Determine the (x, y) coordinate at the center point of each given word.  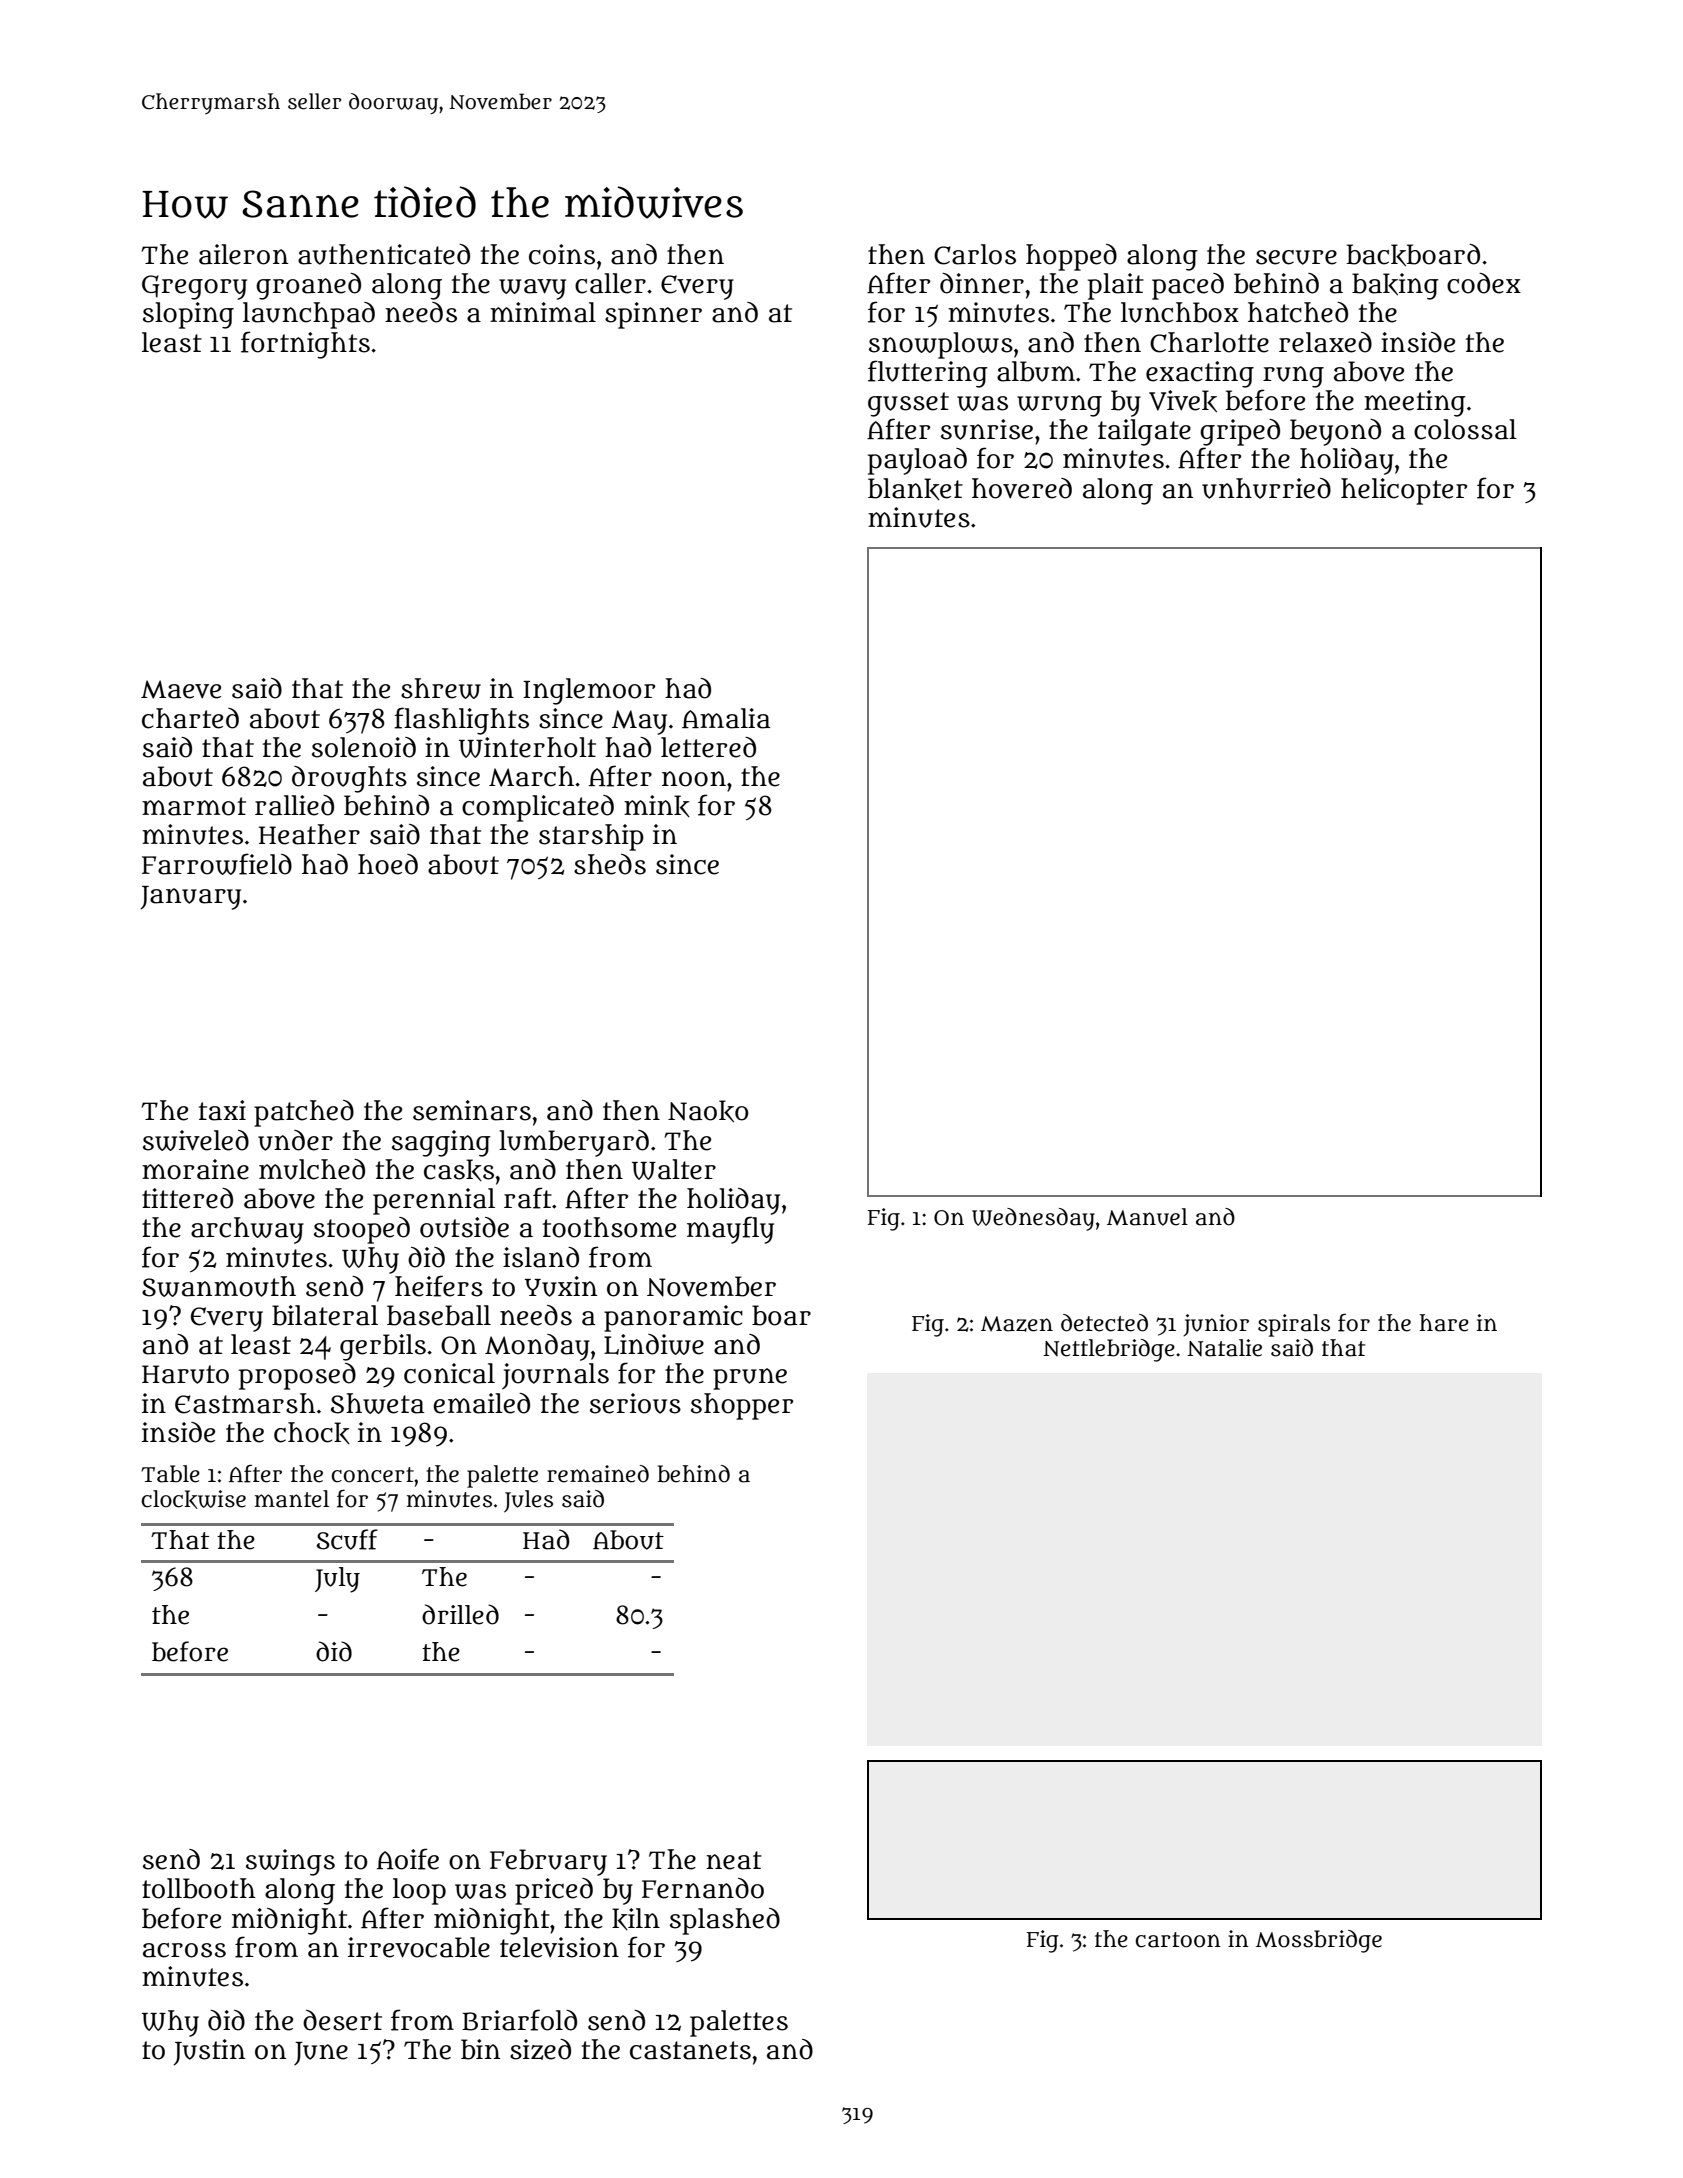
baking (1395, 286)
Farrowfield (217, 864)
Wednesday (1033, 1219)
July (337, 1580)
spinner (653, 315)
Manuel (1147, 1217)
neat (734, 1860)
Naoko (708, 1111)
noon (694, 779)
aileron (243, 254)
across (184, 1950)
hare (1444, 1323)
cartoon (1178, 1940)
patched (304, 1113)
